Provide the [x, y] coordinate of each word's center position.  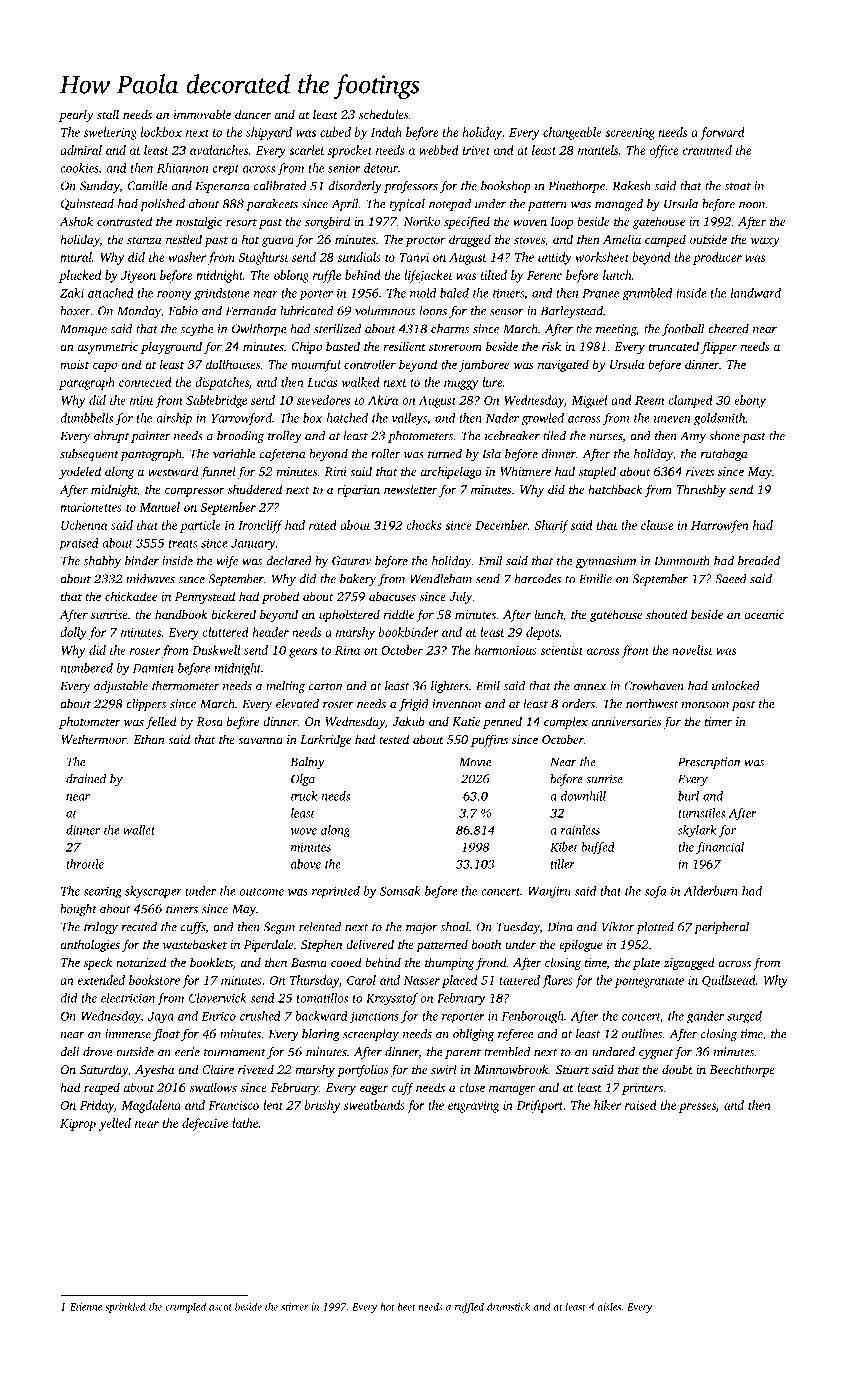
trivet [476, 150]
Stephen [321, 945]
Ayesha [154, 1070]
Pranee [600, 293]
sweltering [110, 133]
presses [697, 1108]
